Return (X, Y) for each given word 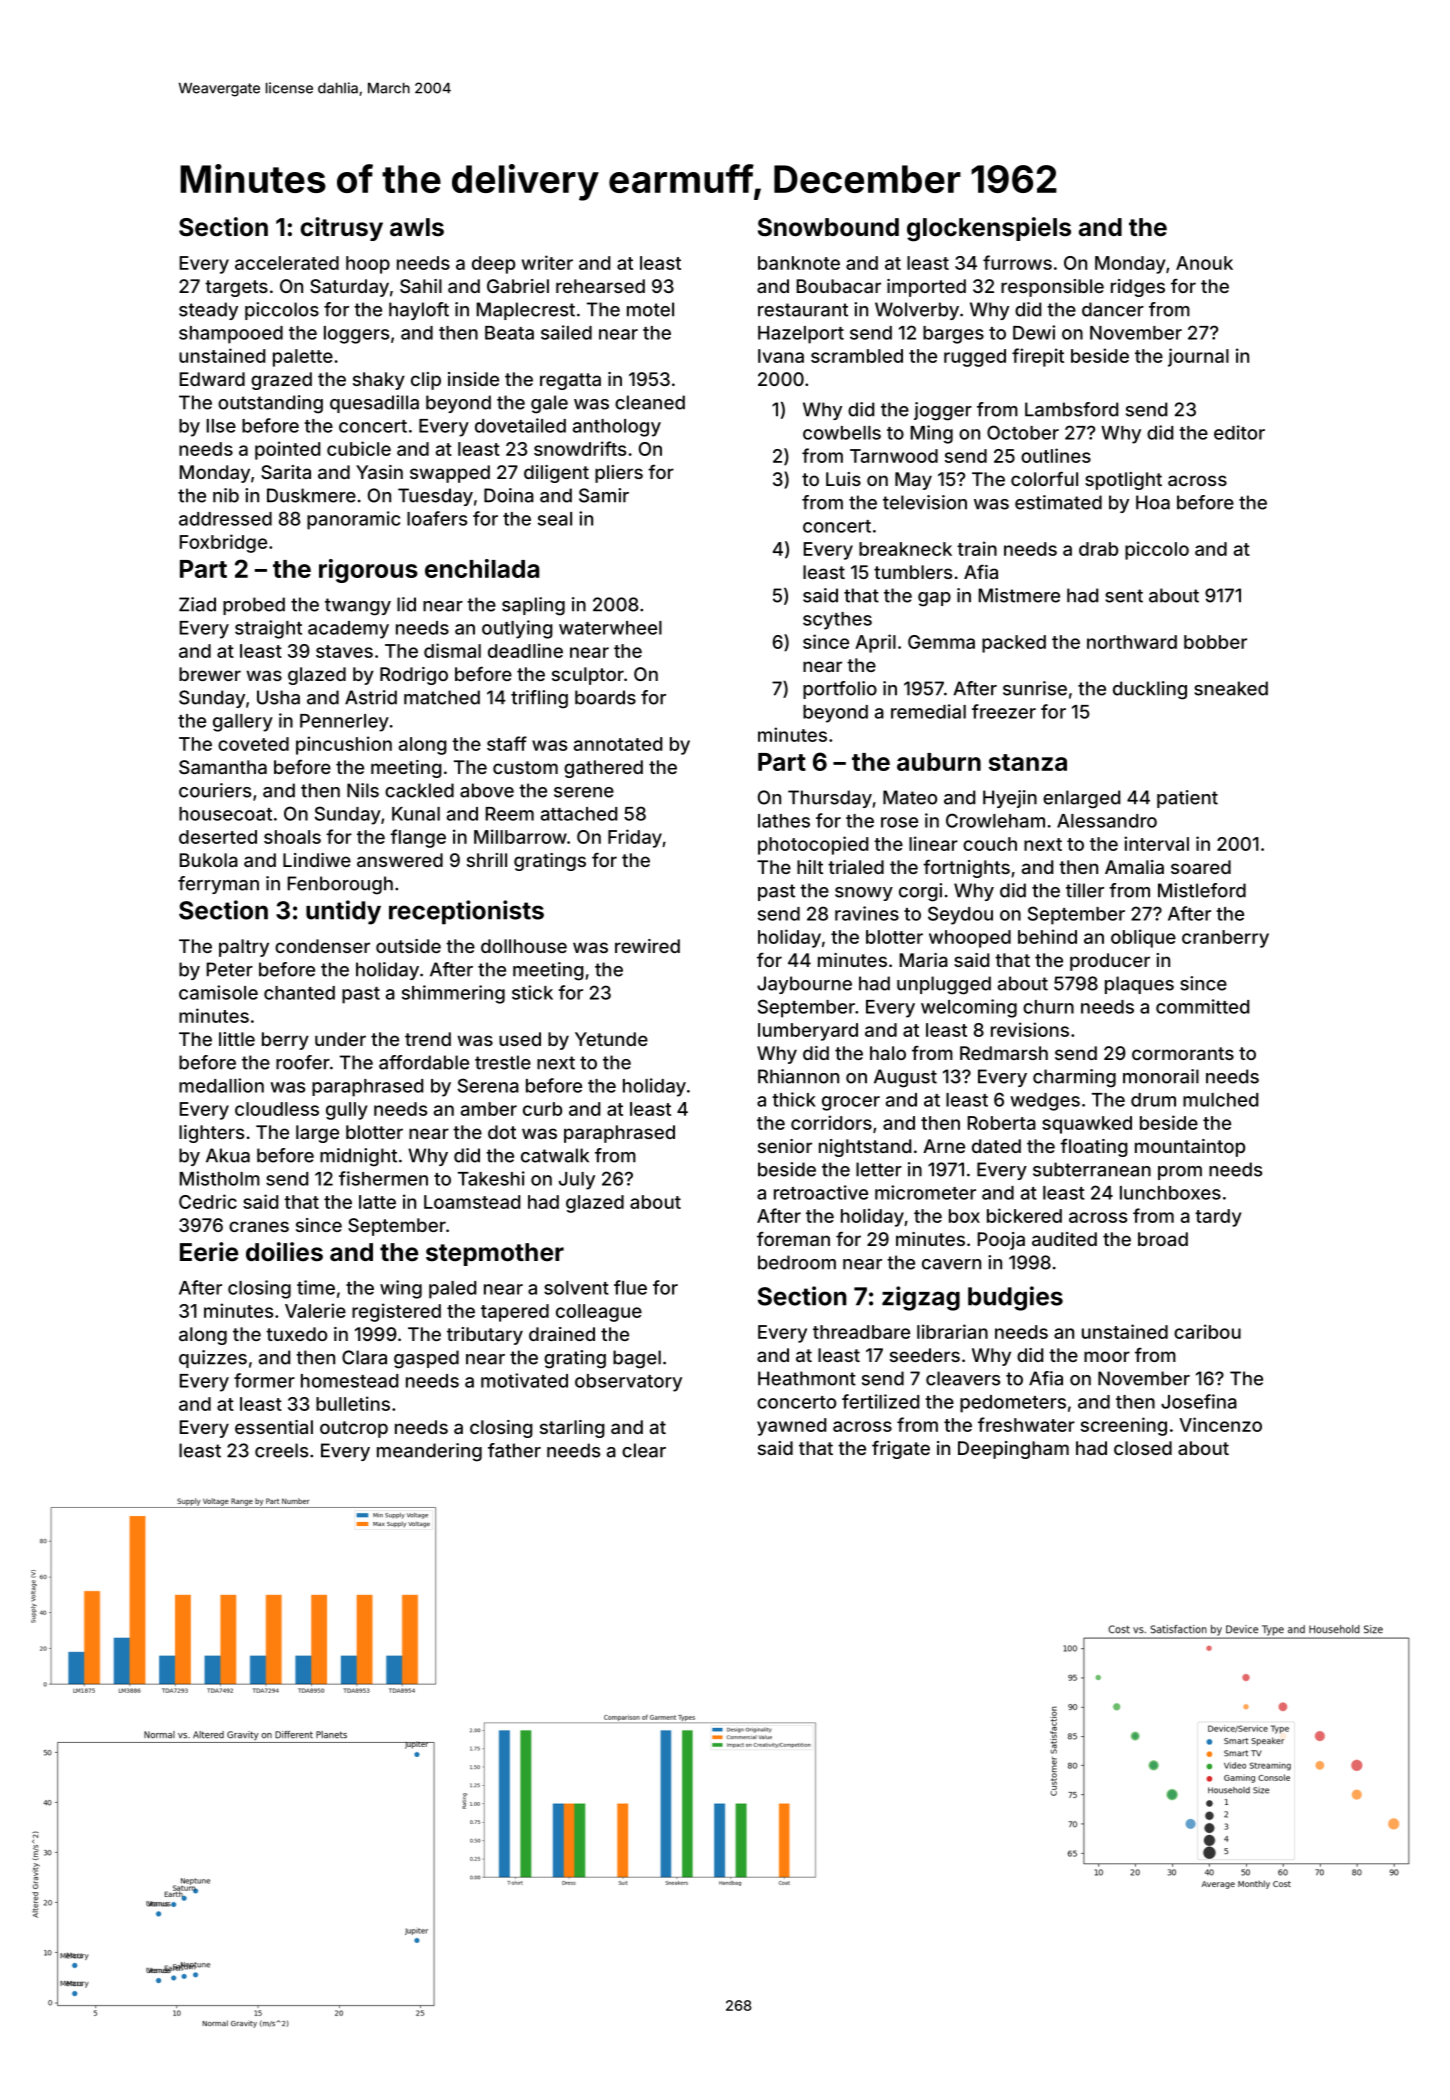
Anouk (1204, 263)
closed (1143, 1448)
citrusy (341, 229)
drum (1153, 1100)
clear (644, 1450)
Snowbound (828, 227)
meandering (429, 1452)
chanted (299, 993)
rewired (647, 946)
